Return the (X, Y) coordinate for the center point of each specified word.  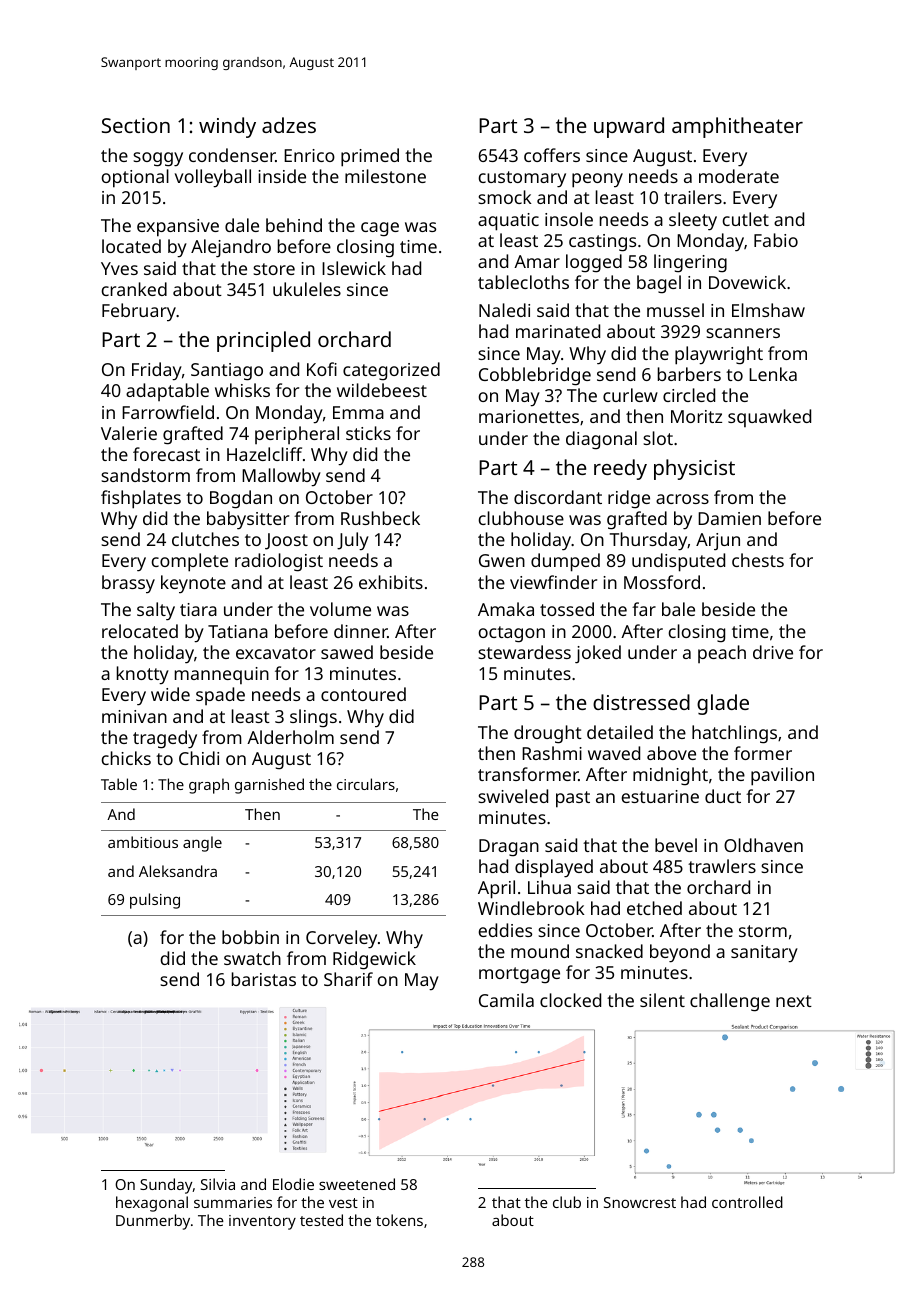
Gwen (502, 560)
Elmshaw (768, 310)
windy (227, 127)
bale (678, 609)
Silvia (218, 1184)
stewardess (524, 652)
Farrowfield (168, 412)
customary (522, 179)
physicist (694, 469)
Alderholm (290, 737)
